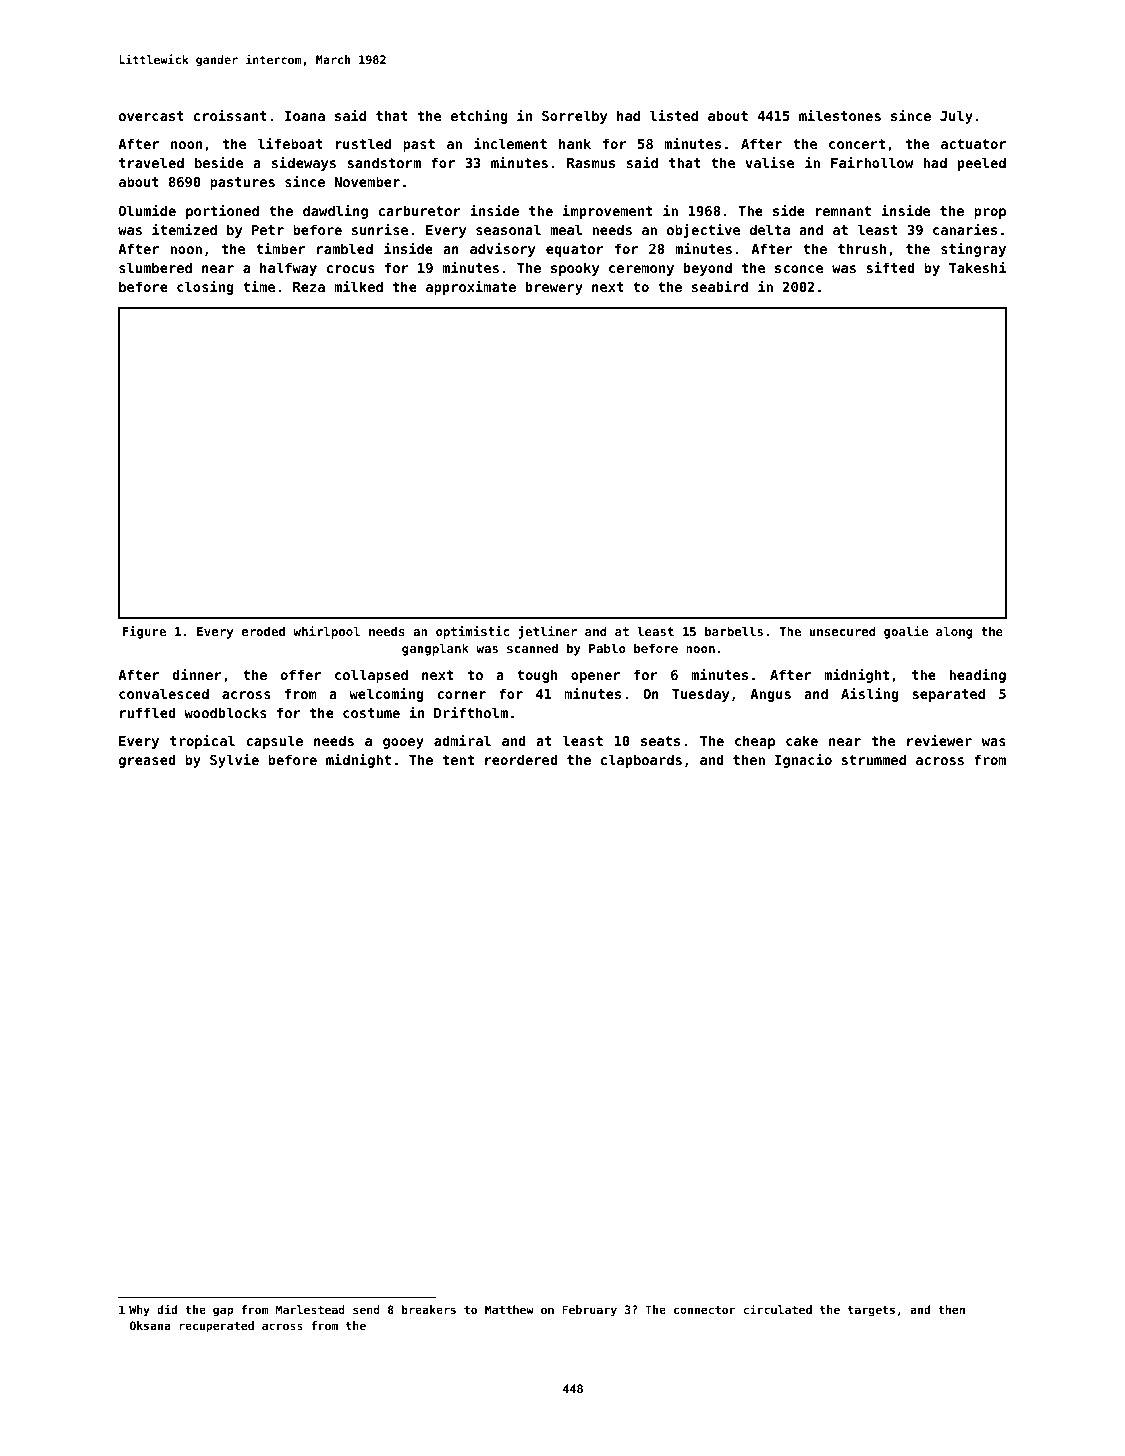  Describe the element at coordinates (977, 676) in the screenshot. I see `heading` at that location.
